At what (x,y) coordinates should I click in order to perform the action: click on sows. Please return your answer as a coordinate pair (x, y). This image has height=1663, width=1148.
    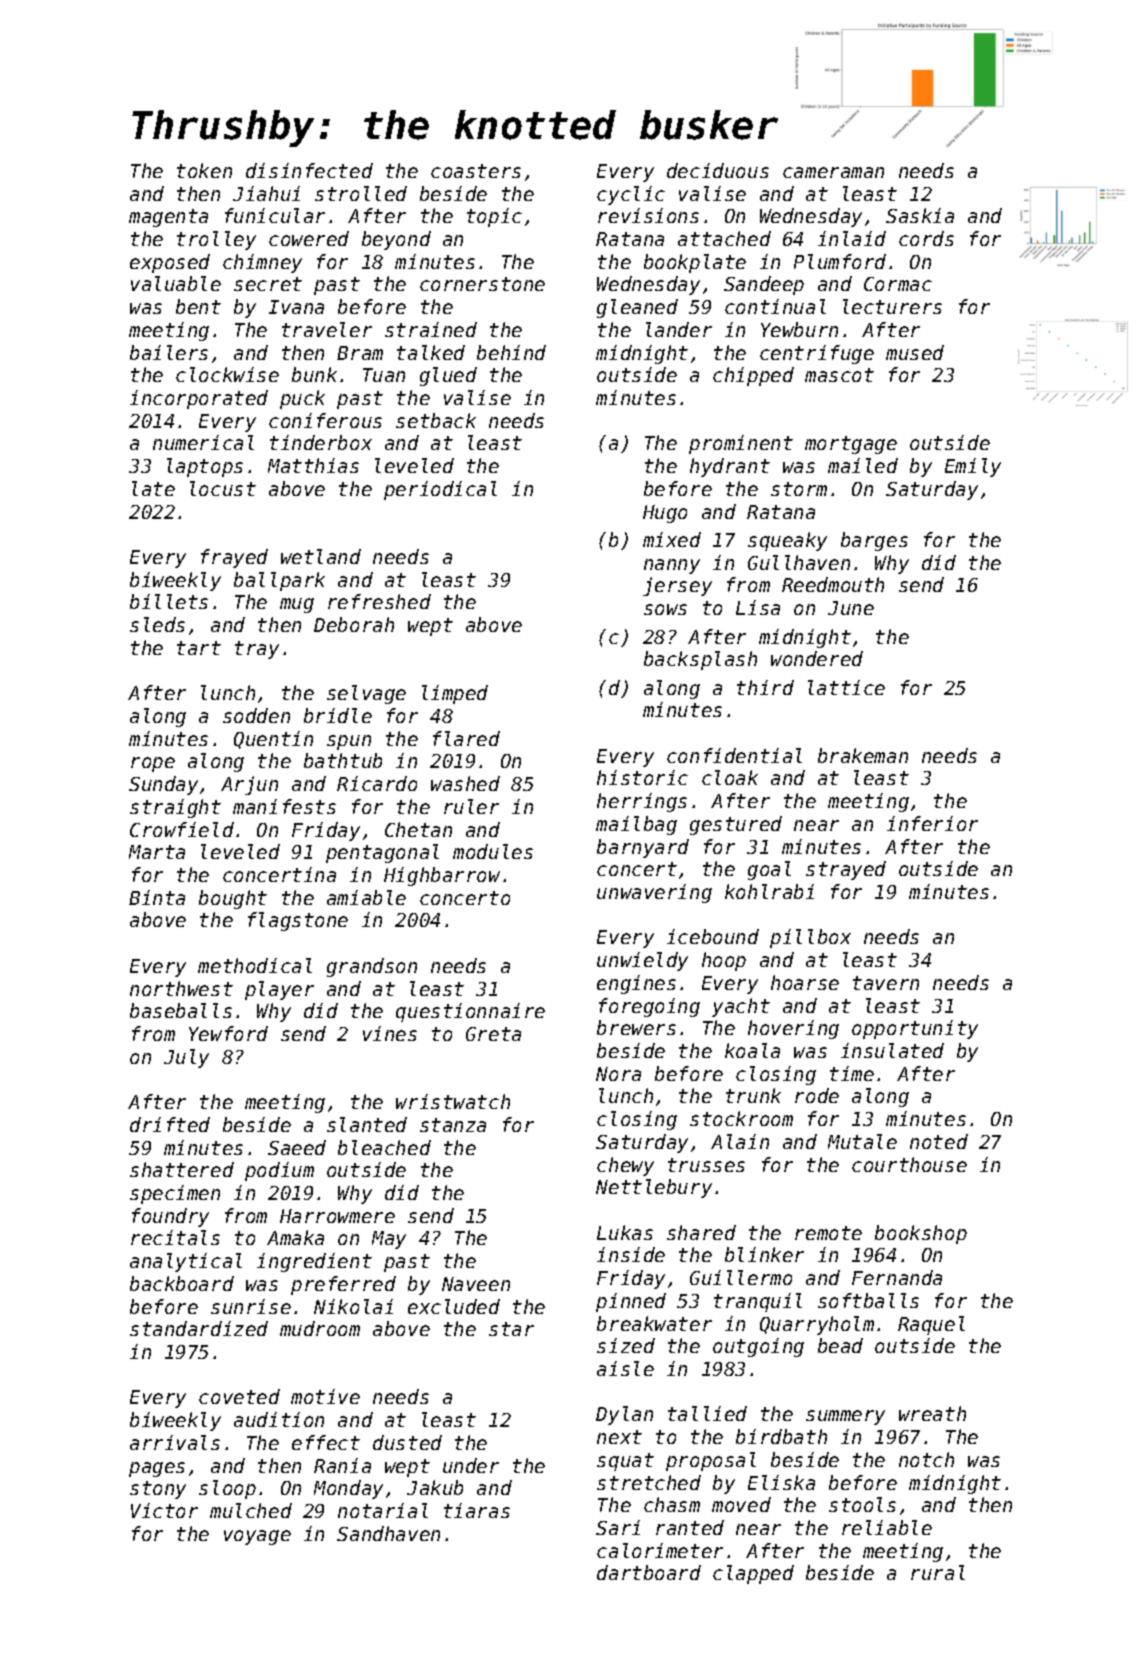
    Looking at the image, I should click on (665, 609).
